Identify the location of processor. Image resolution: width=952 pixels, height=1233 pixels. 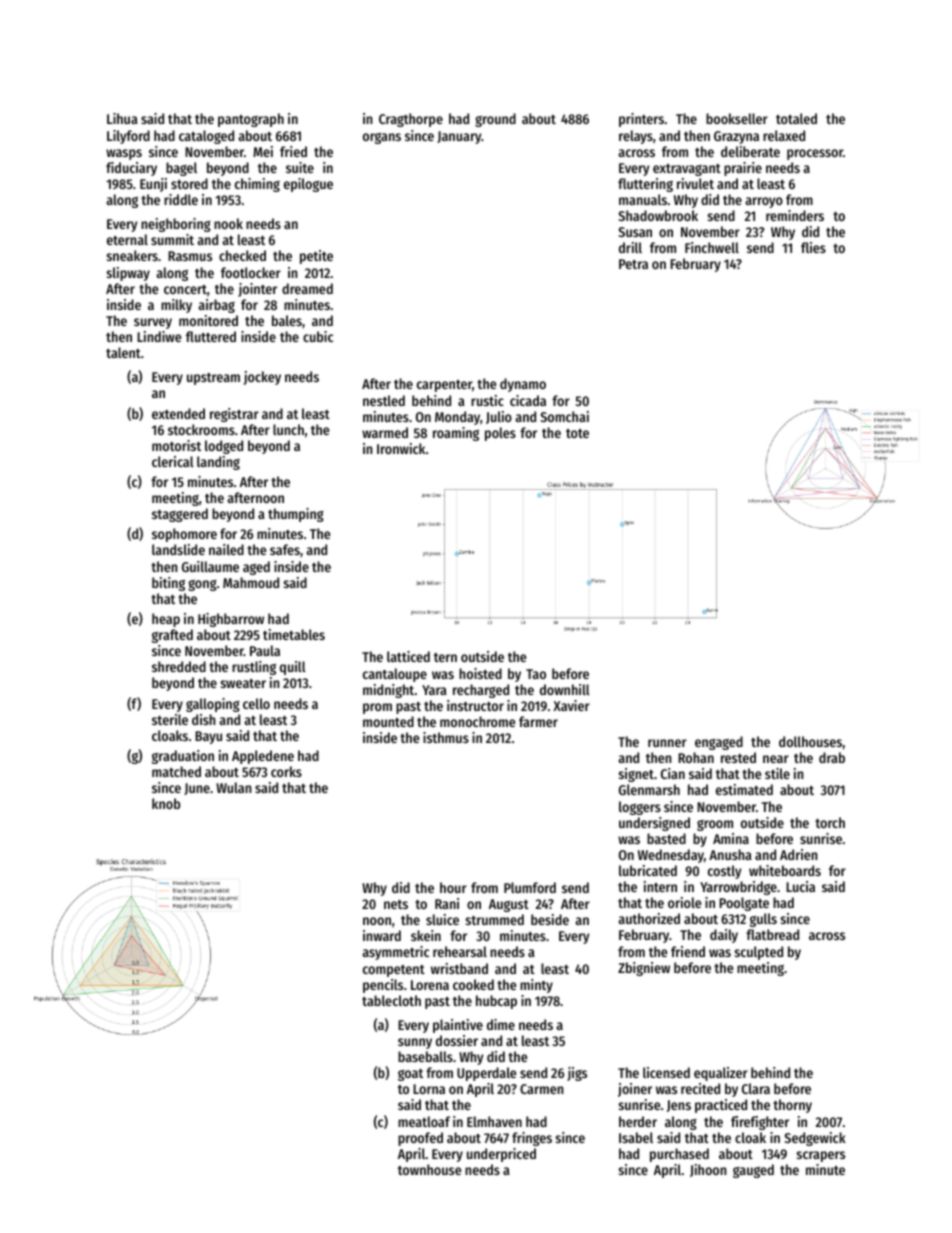
(815, 154).
